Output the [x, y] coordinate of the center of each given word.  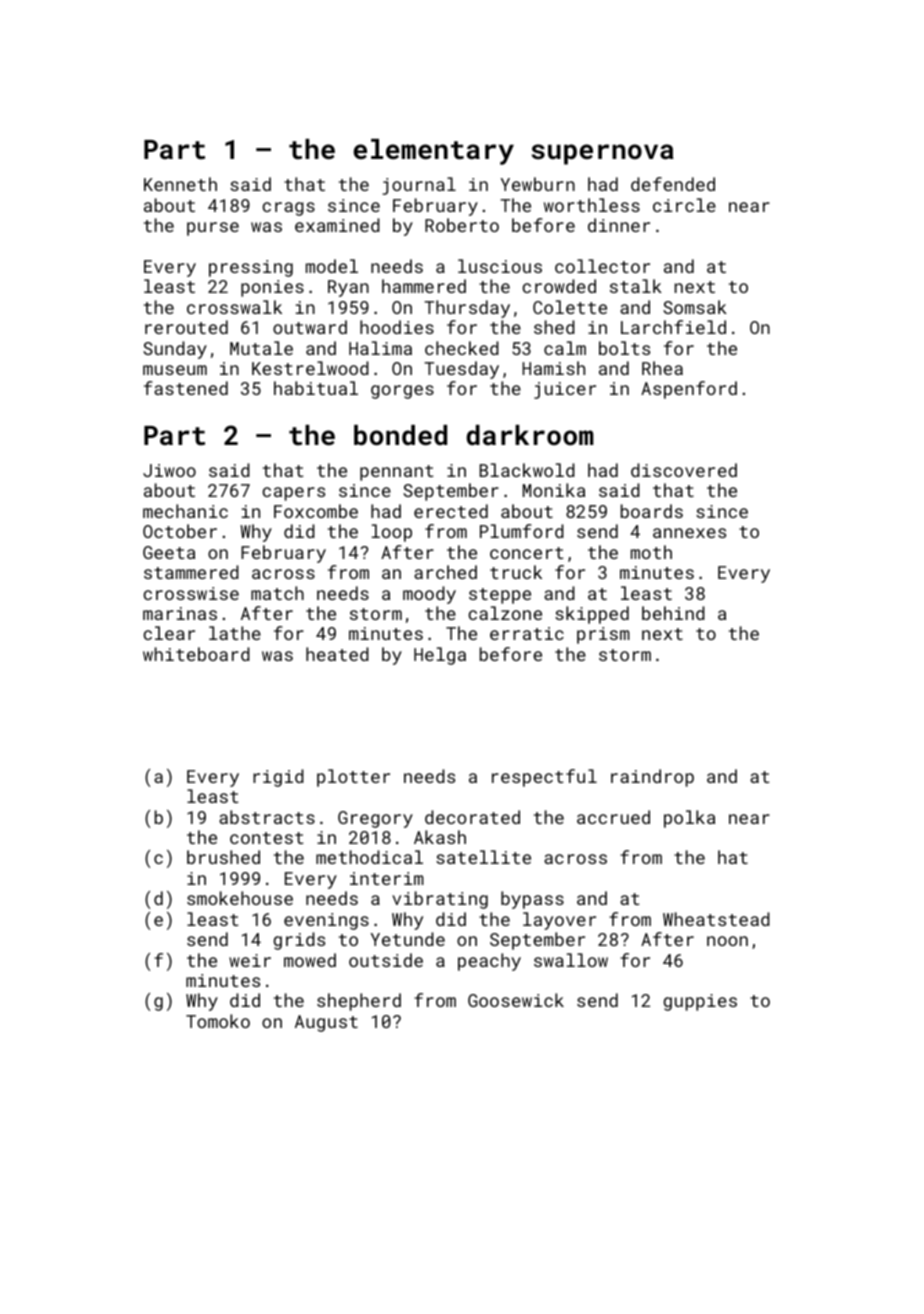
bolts [624, 348]
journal [419, 186]
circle [684, 205]
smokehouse [240, 898]
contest [266, 838]
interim [387, 878]
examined [337, 225]
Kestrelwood [310, 368]
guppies [700, 1002]
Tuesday [461, 370]
